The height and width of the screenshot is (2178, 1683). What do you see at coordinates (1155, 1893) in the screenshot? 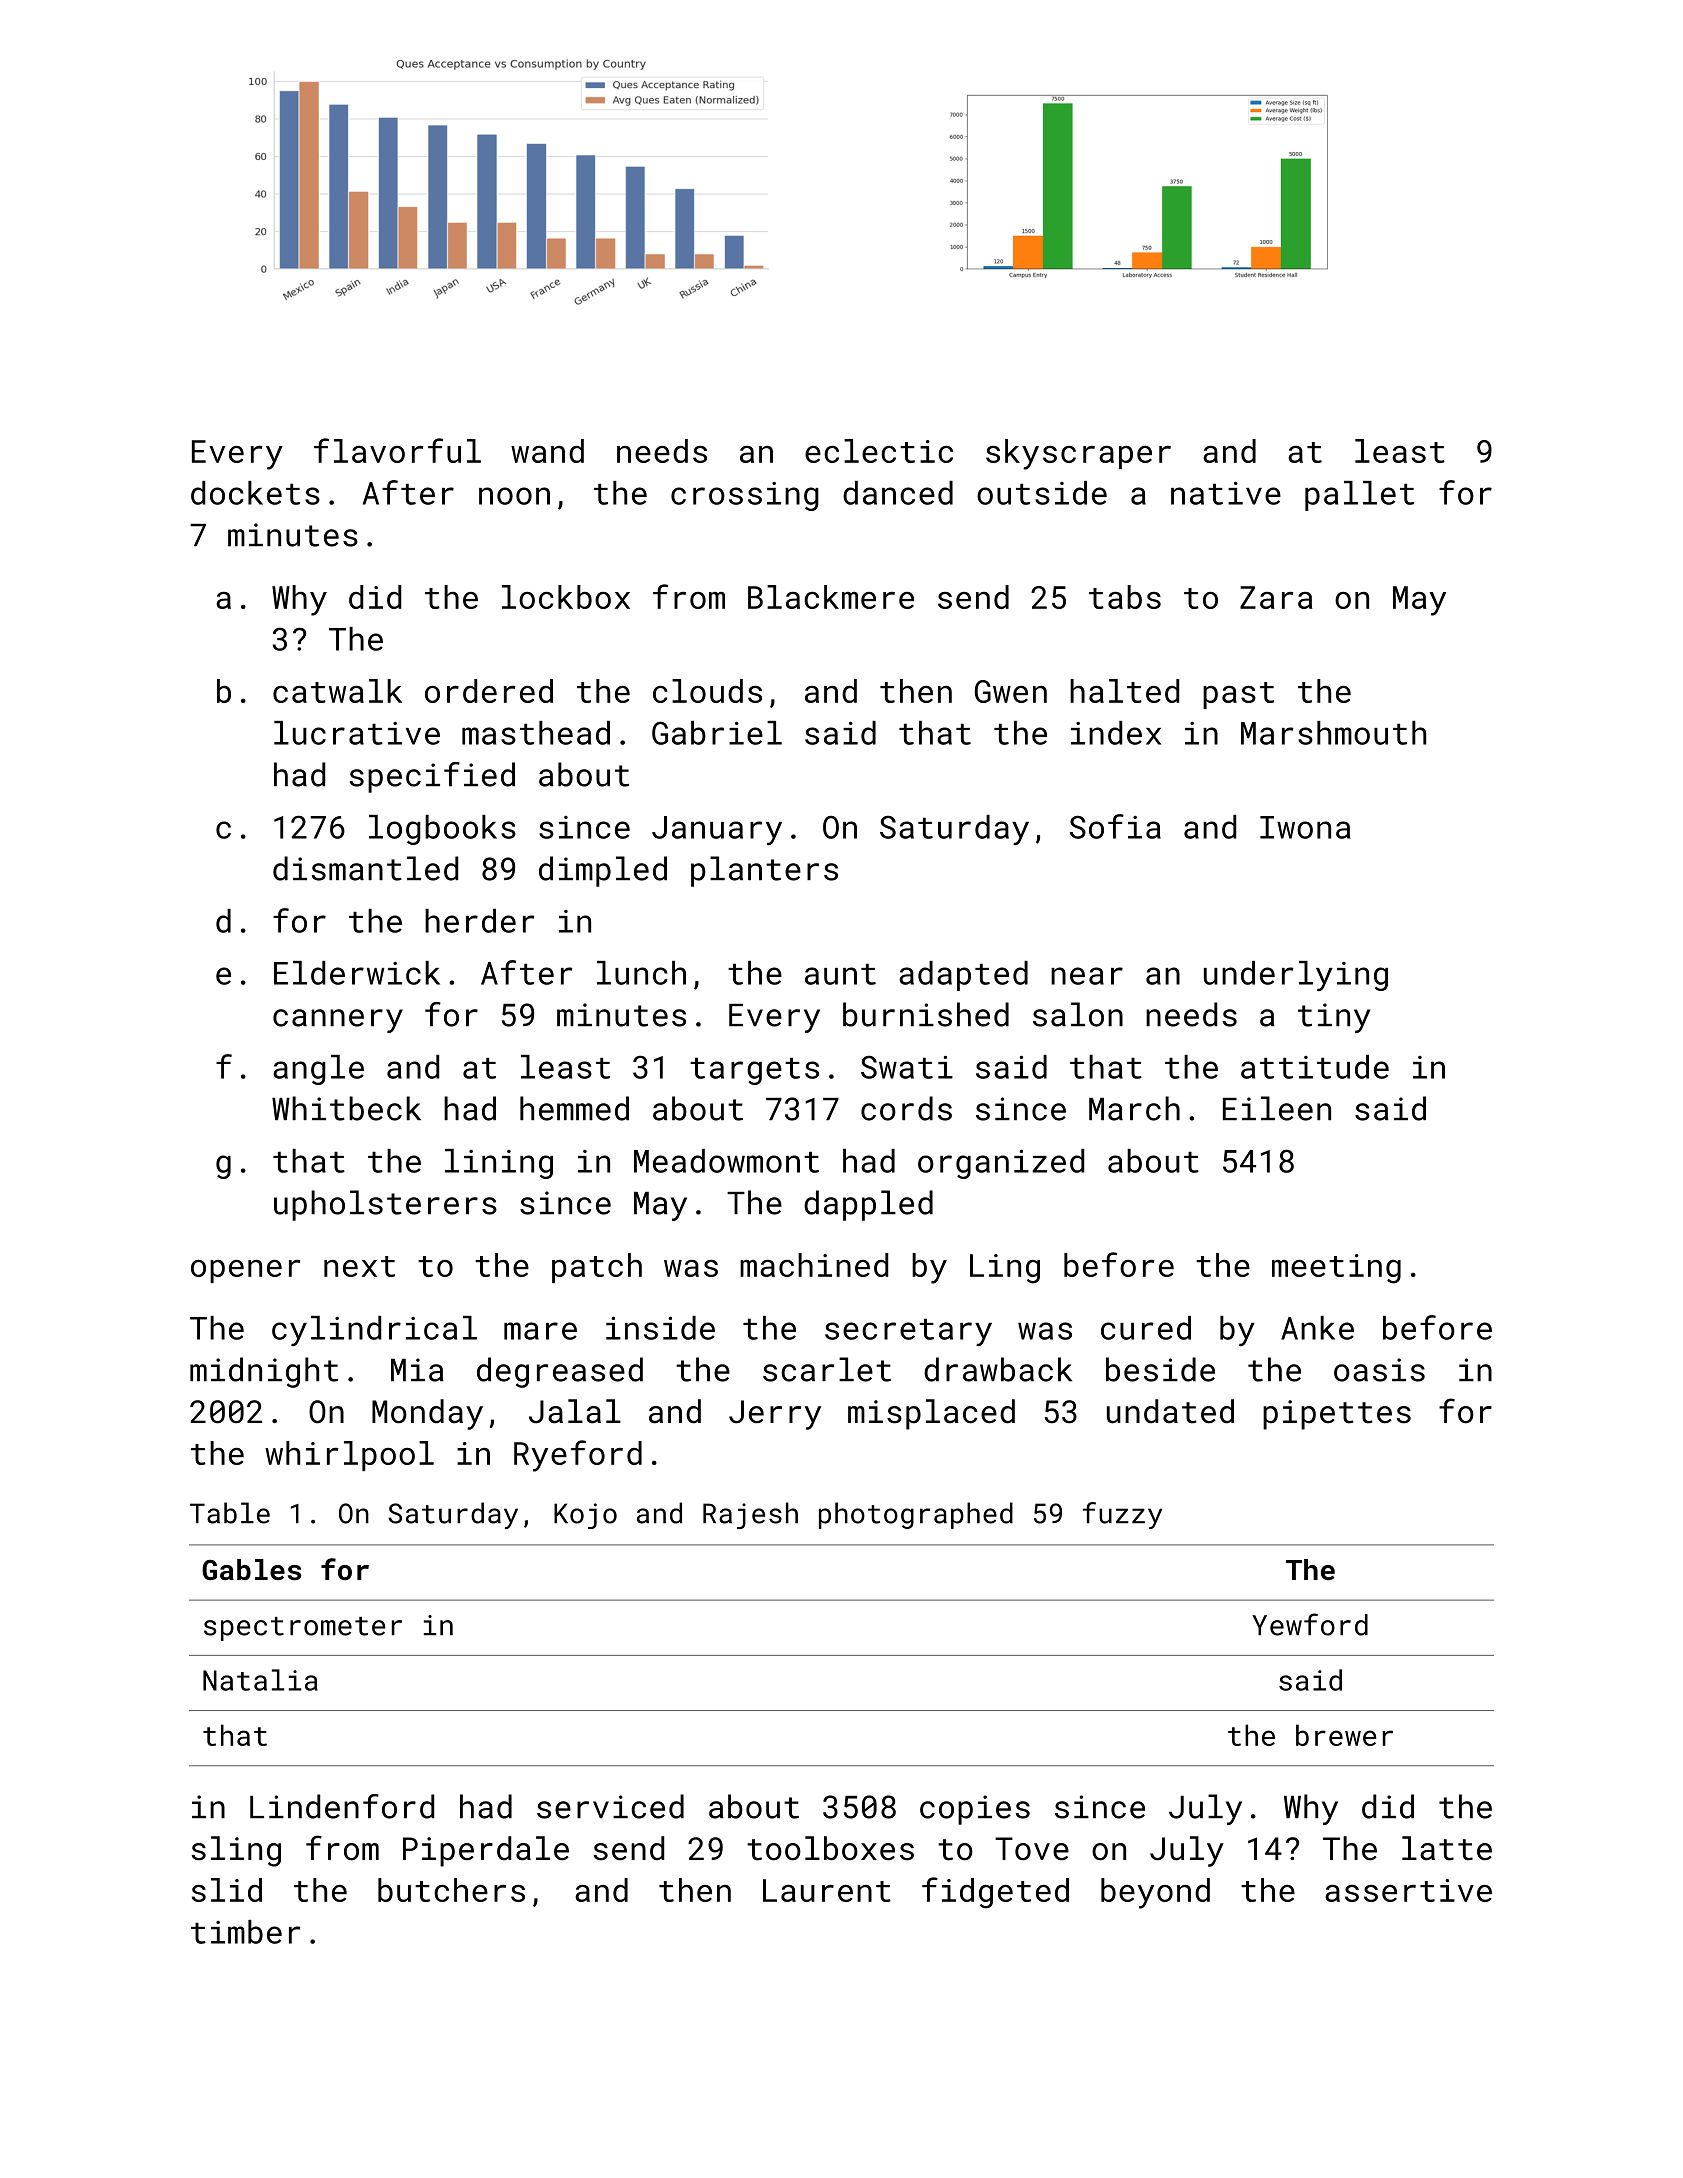
I see `beyond` at bounding box center [1155, 1893].
